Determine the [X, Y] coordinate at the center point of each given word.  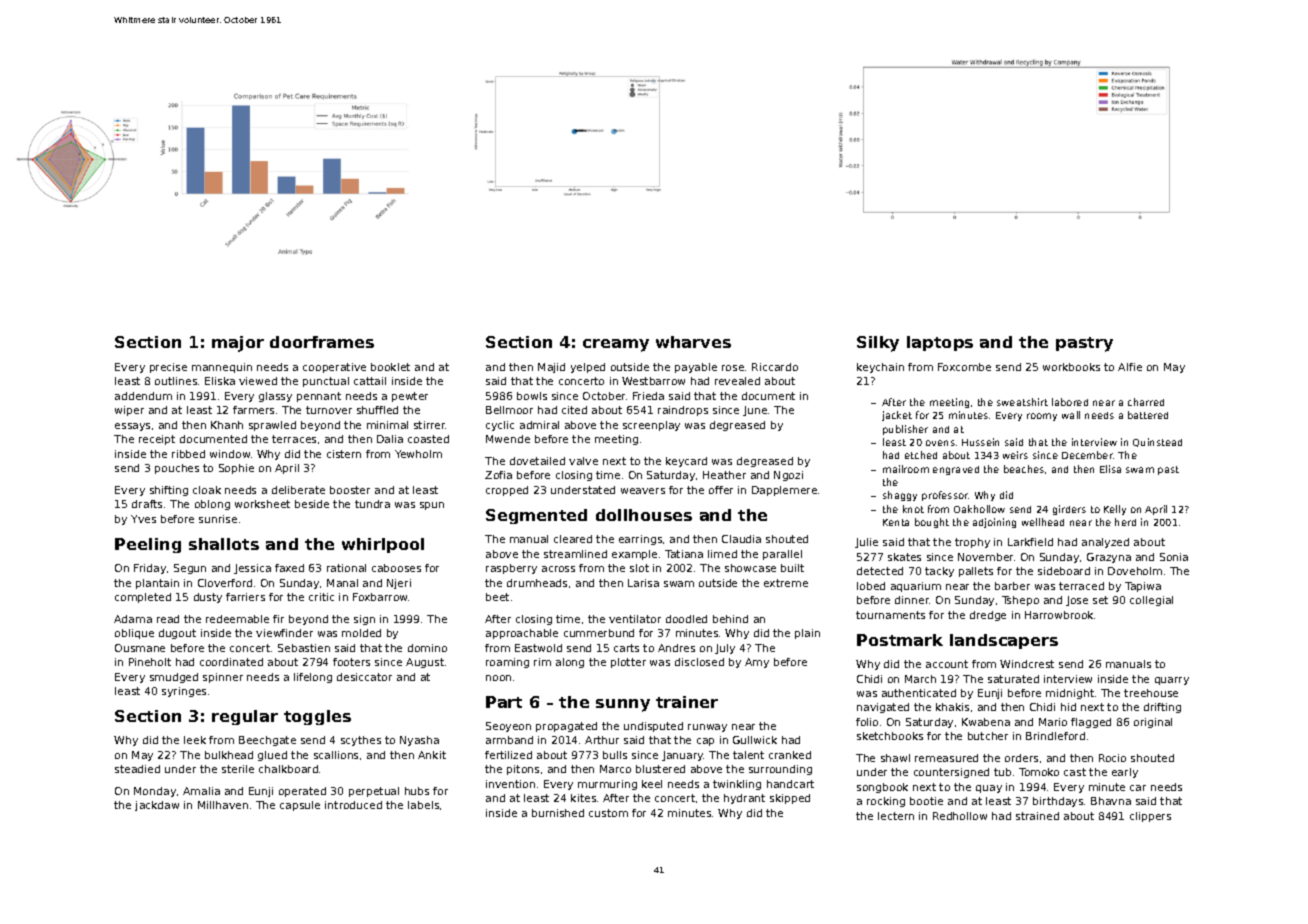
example [634, 555]
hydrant [744, 799]
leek [195, 740]
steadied [137, 769]
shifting [169, 491]
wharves [693, 342]
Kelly [1115, 510]
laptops [940, 343]
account [947, 664]
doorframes [322, 342]
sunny [623, 705]
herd [1125, 522]
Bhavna [1111, 801]
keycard [686, 462]
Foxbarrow [380, 597]
